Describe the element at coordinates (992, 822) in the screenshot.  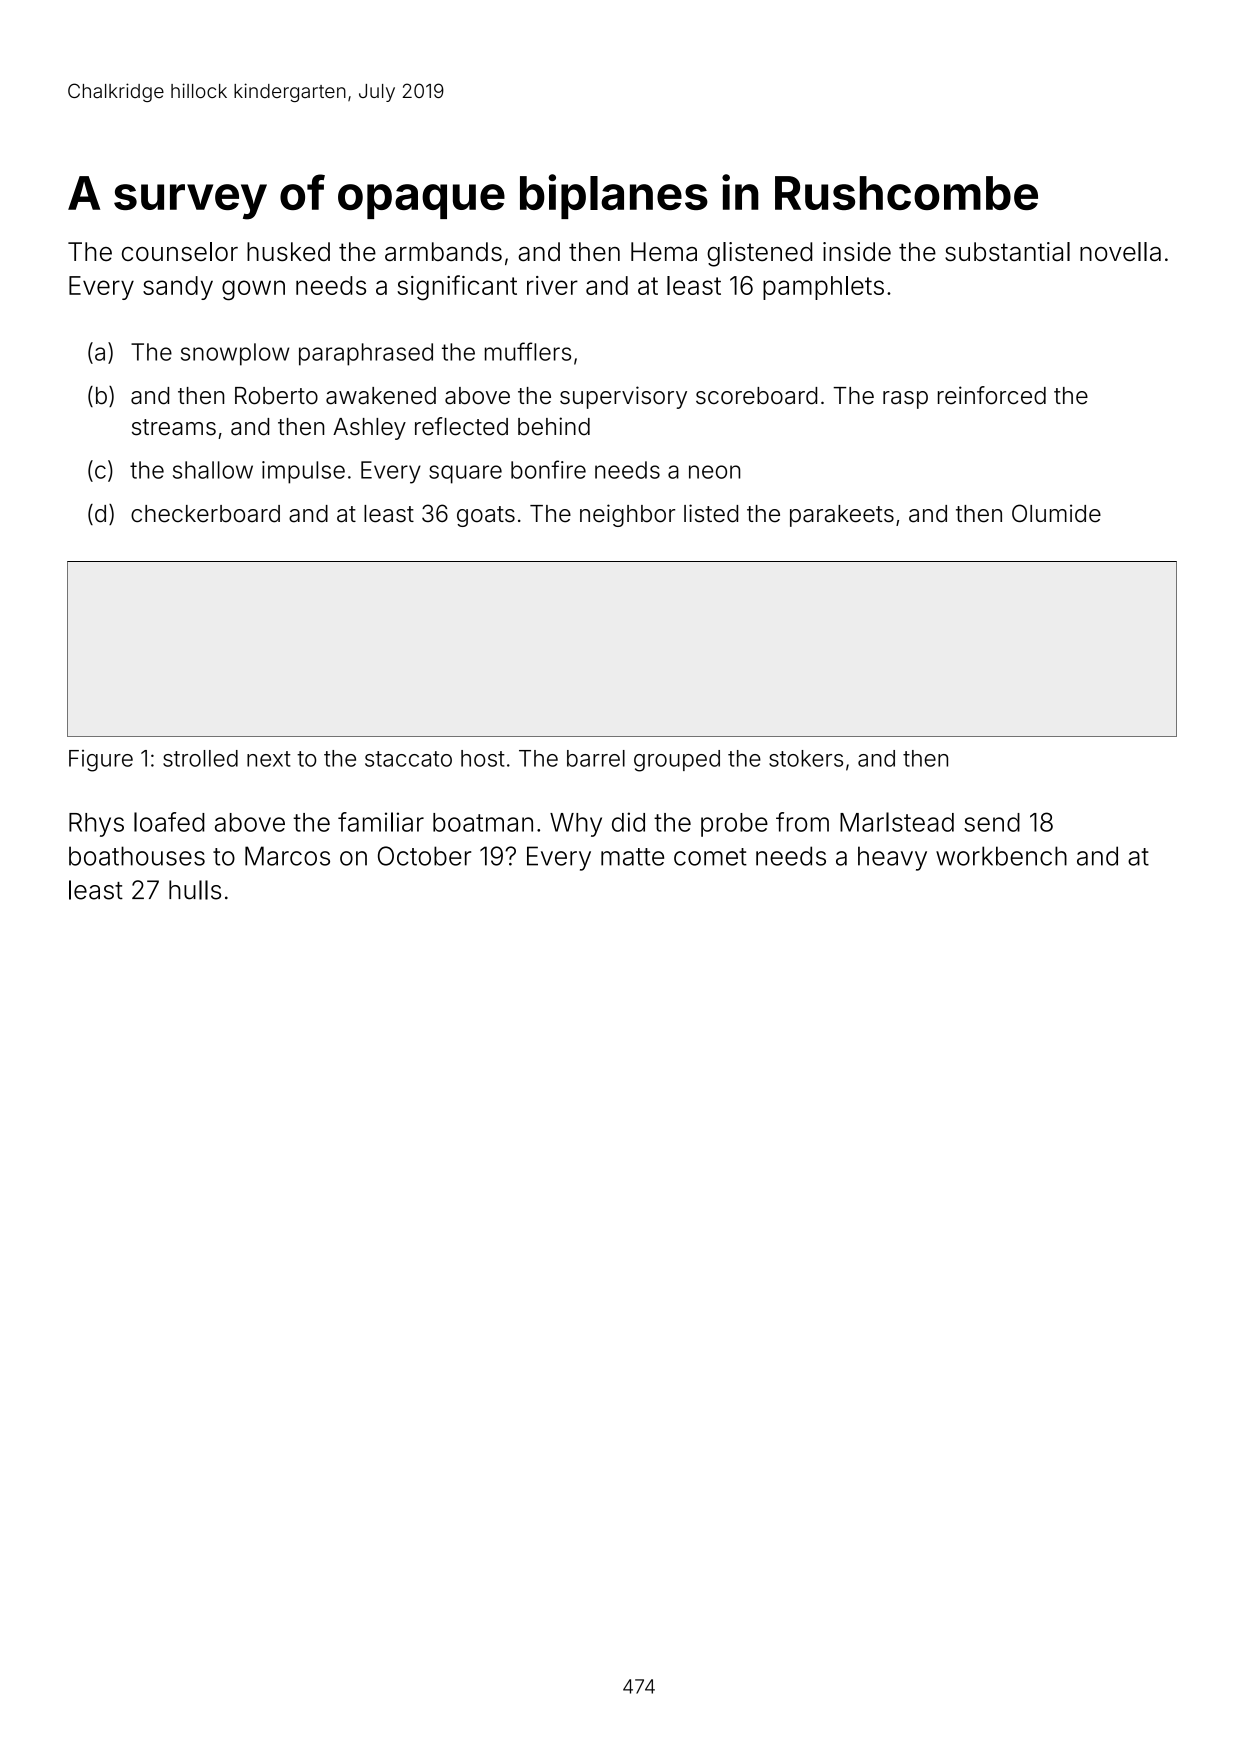
I see `send` at that location.
